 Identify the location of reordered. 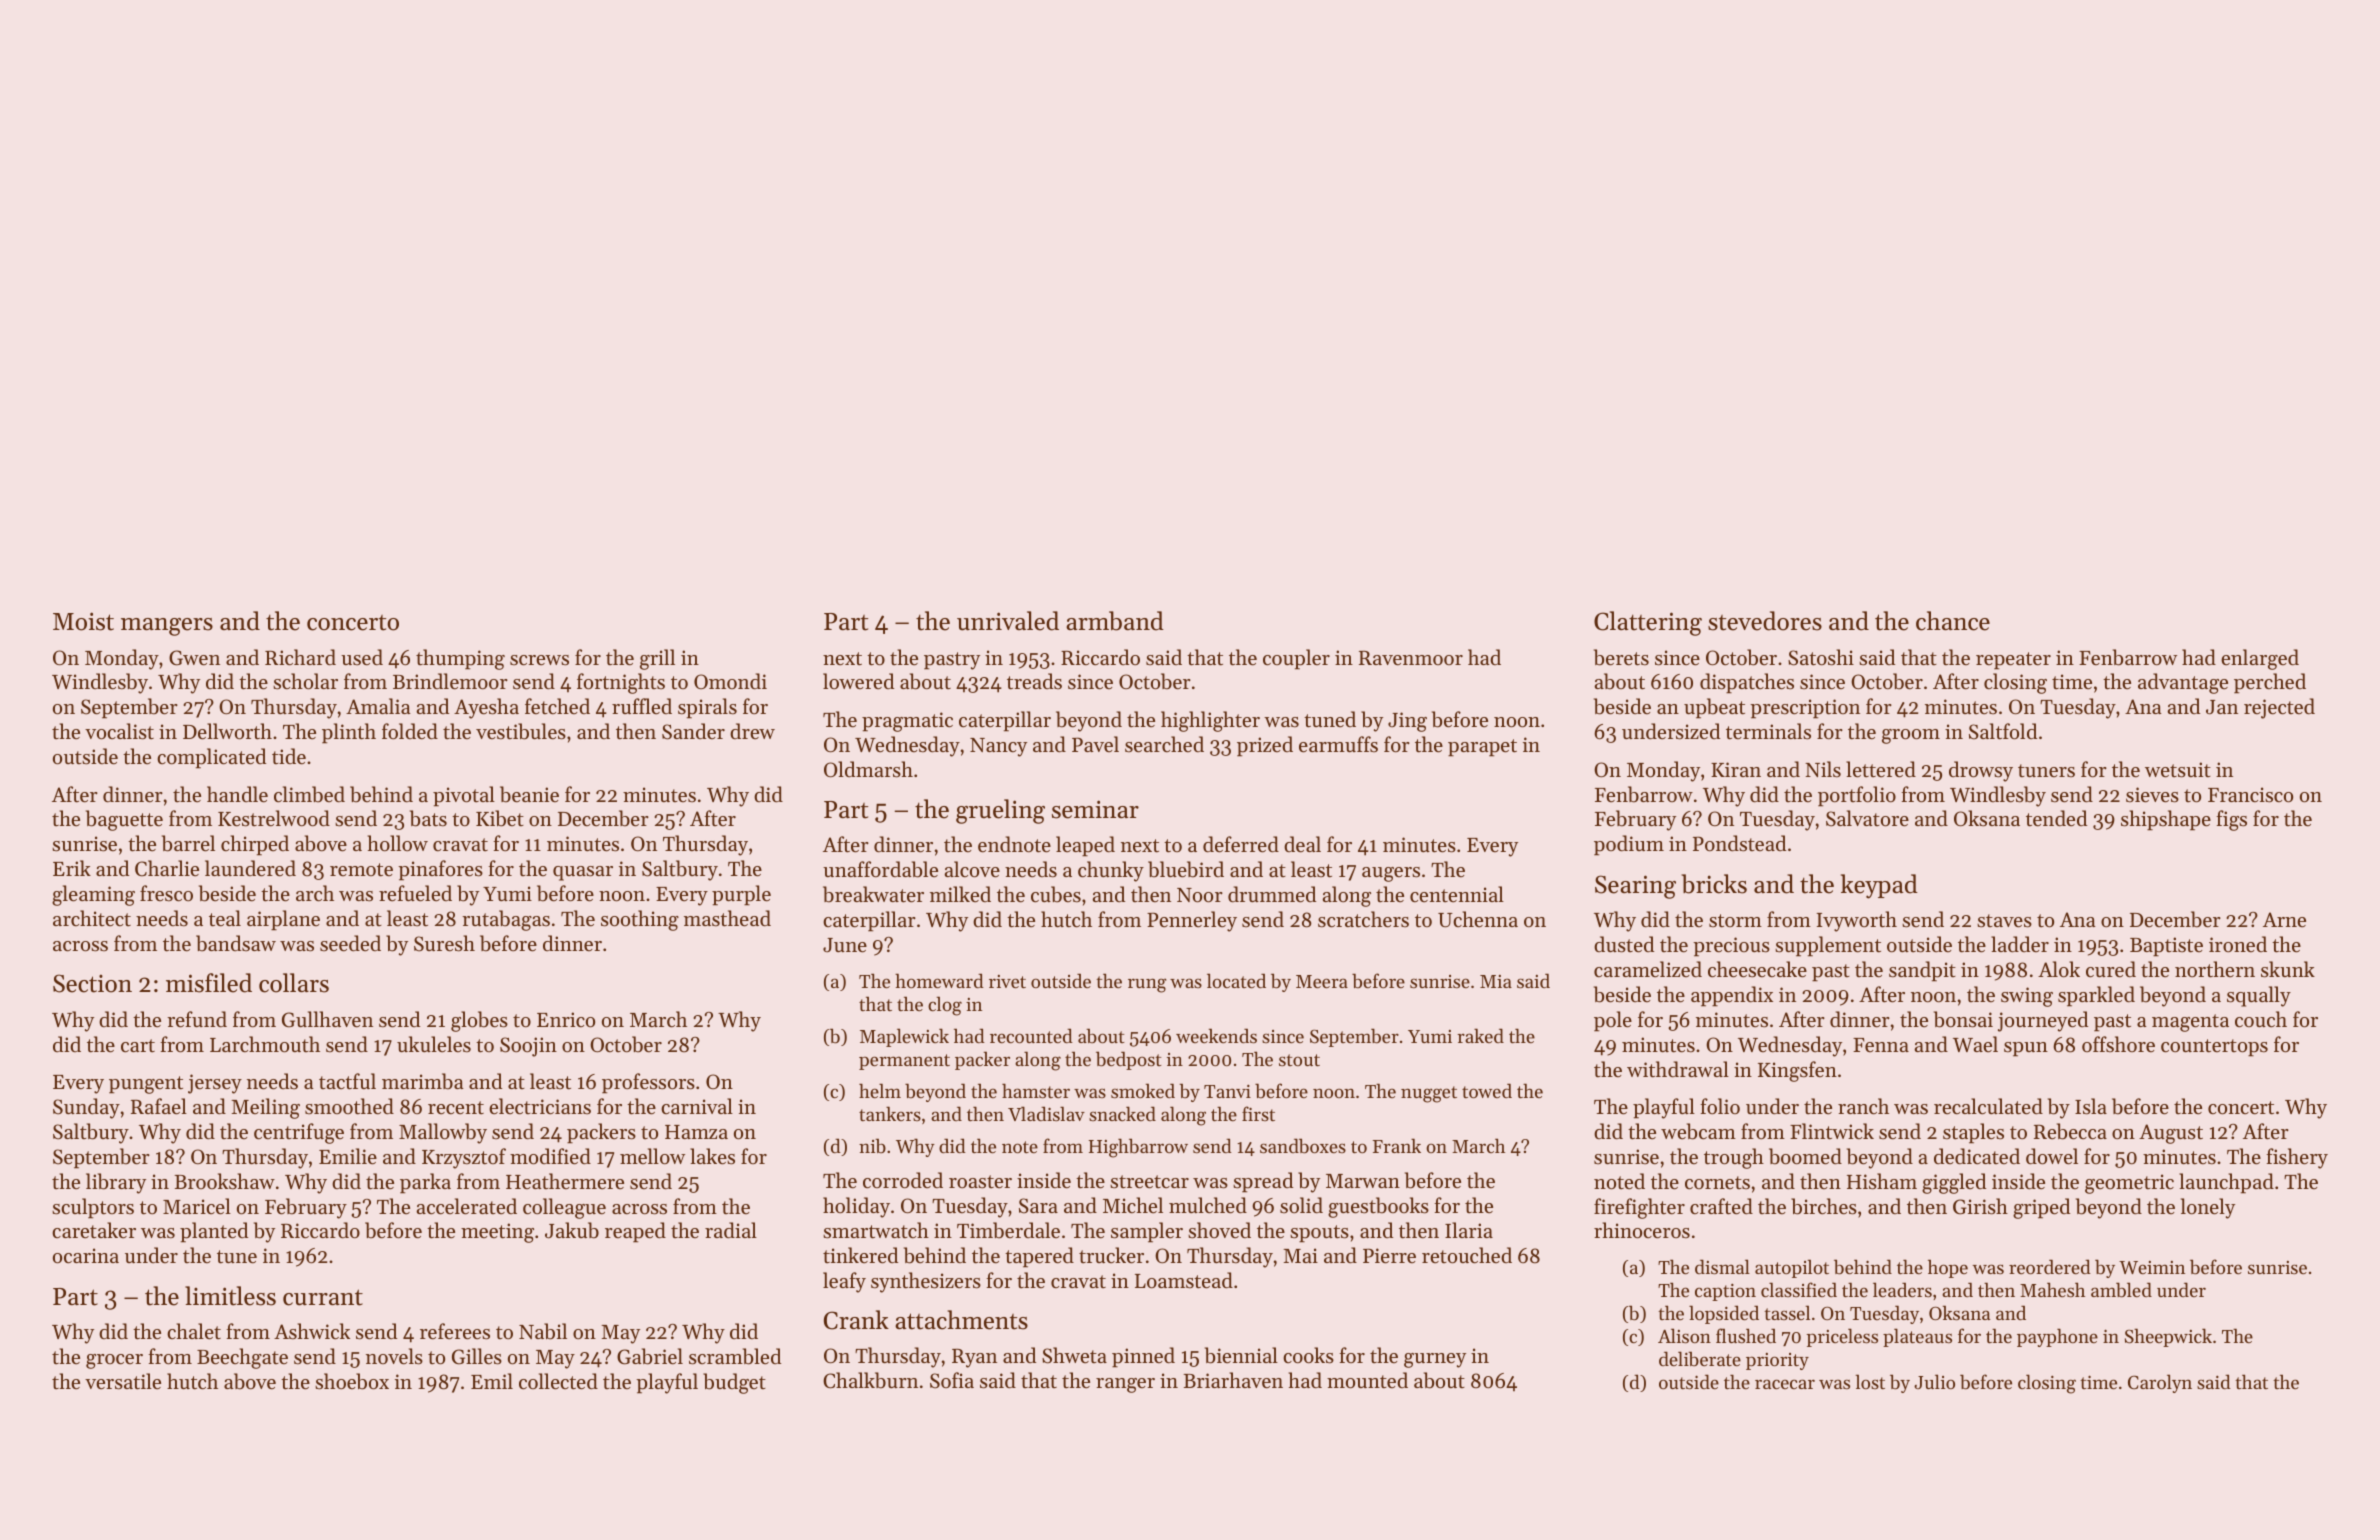
(2050, 1266).
